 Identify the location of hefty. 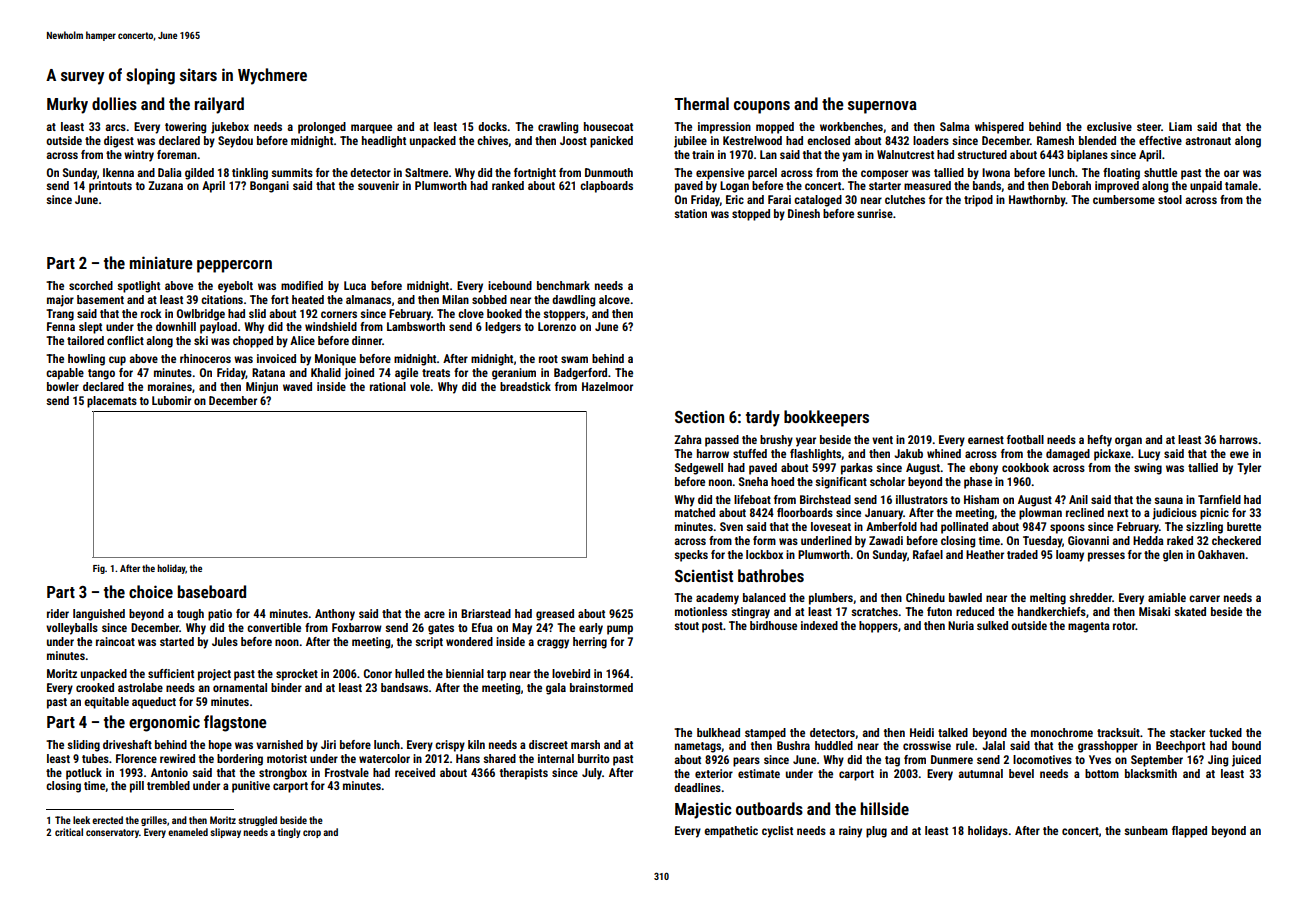
(1100, 441).
